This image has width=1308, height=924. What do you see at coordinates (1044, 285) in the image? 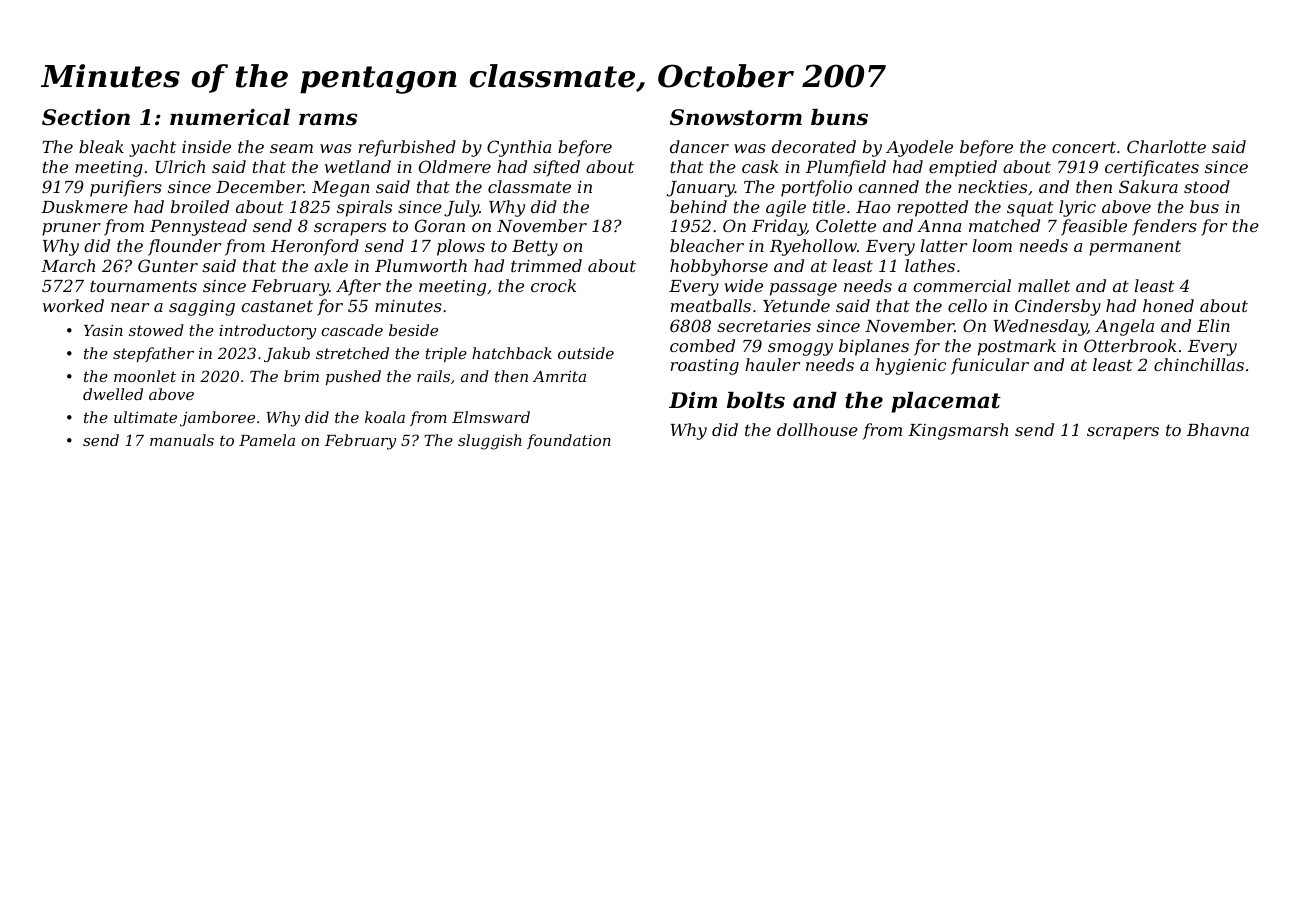
I see `mallet` at bounding box center [1044, 285].
